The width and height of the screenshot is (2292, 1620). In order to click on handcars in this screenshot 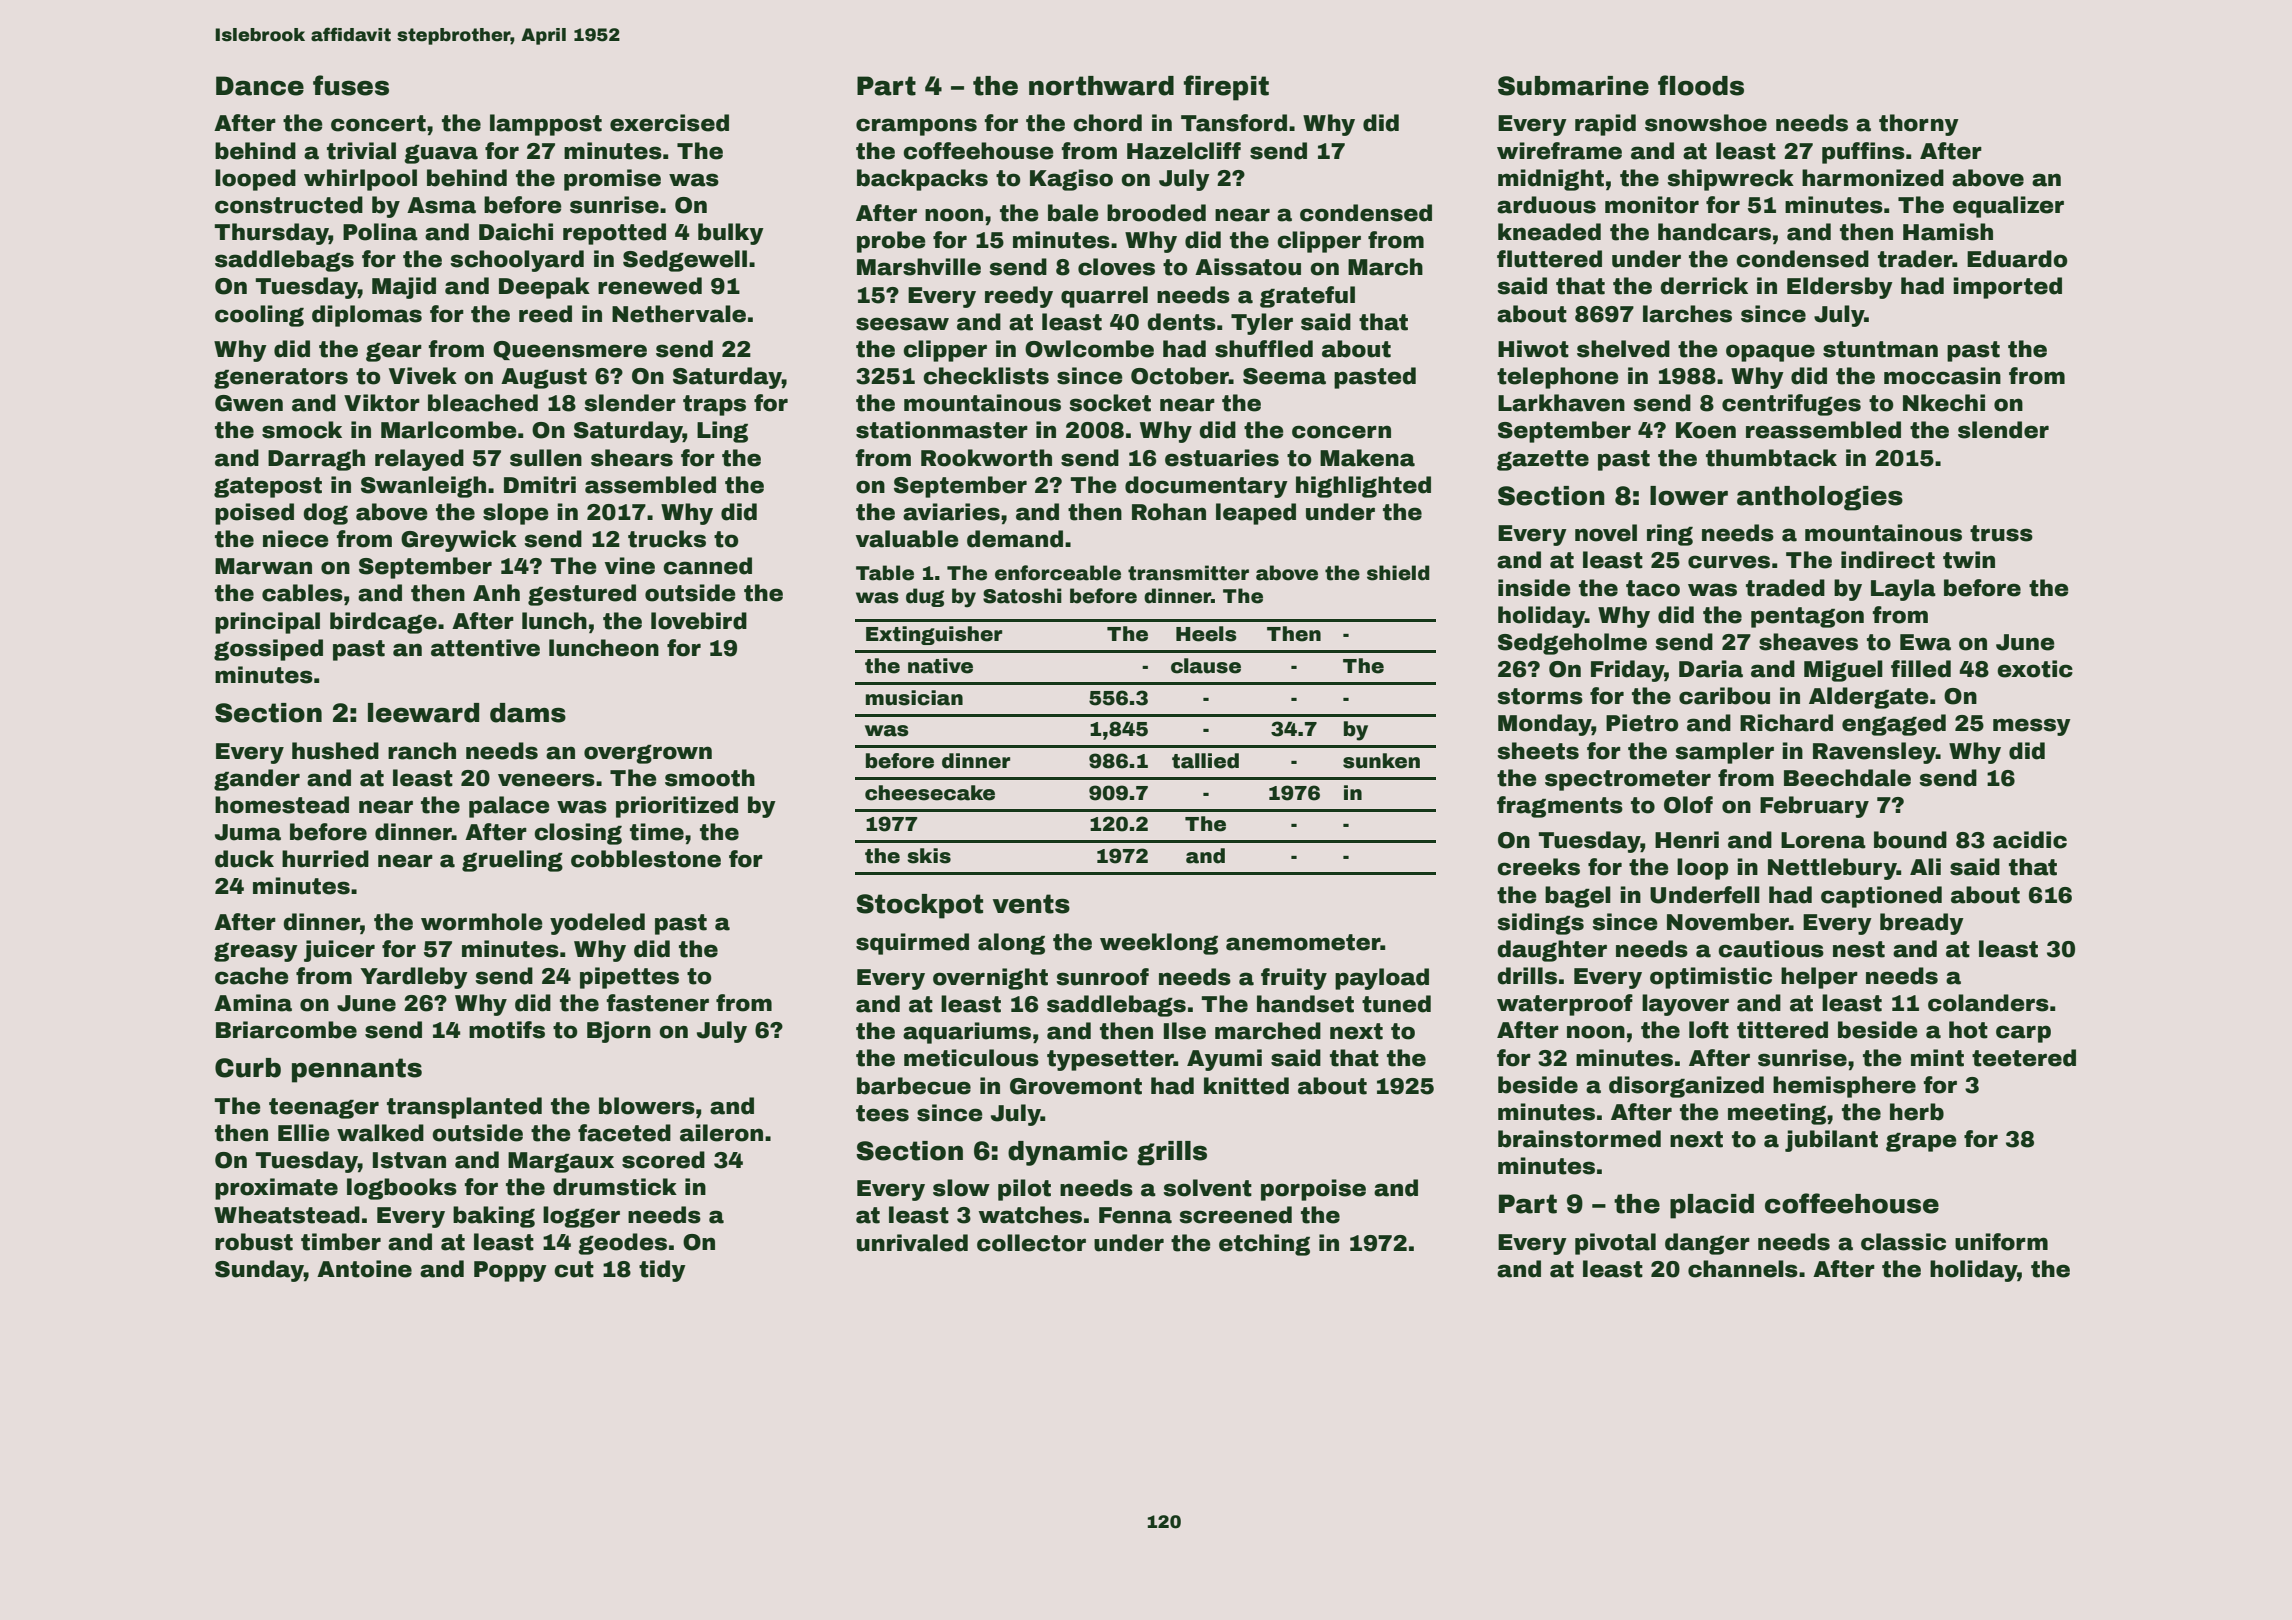, I will do `click(1714, 232)`.
